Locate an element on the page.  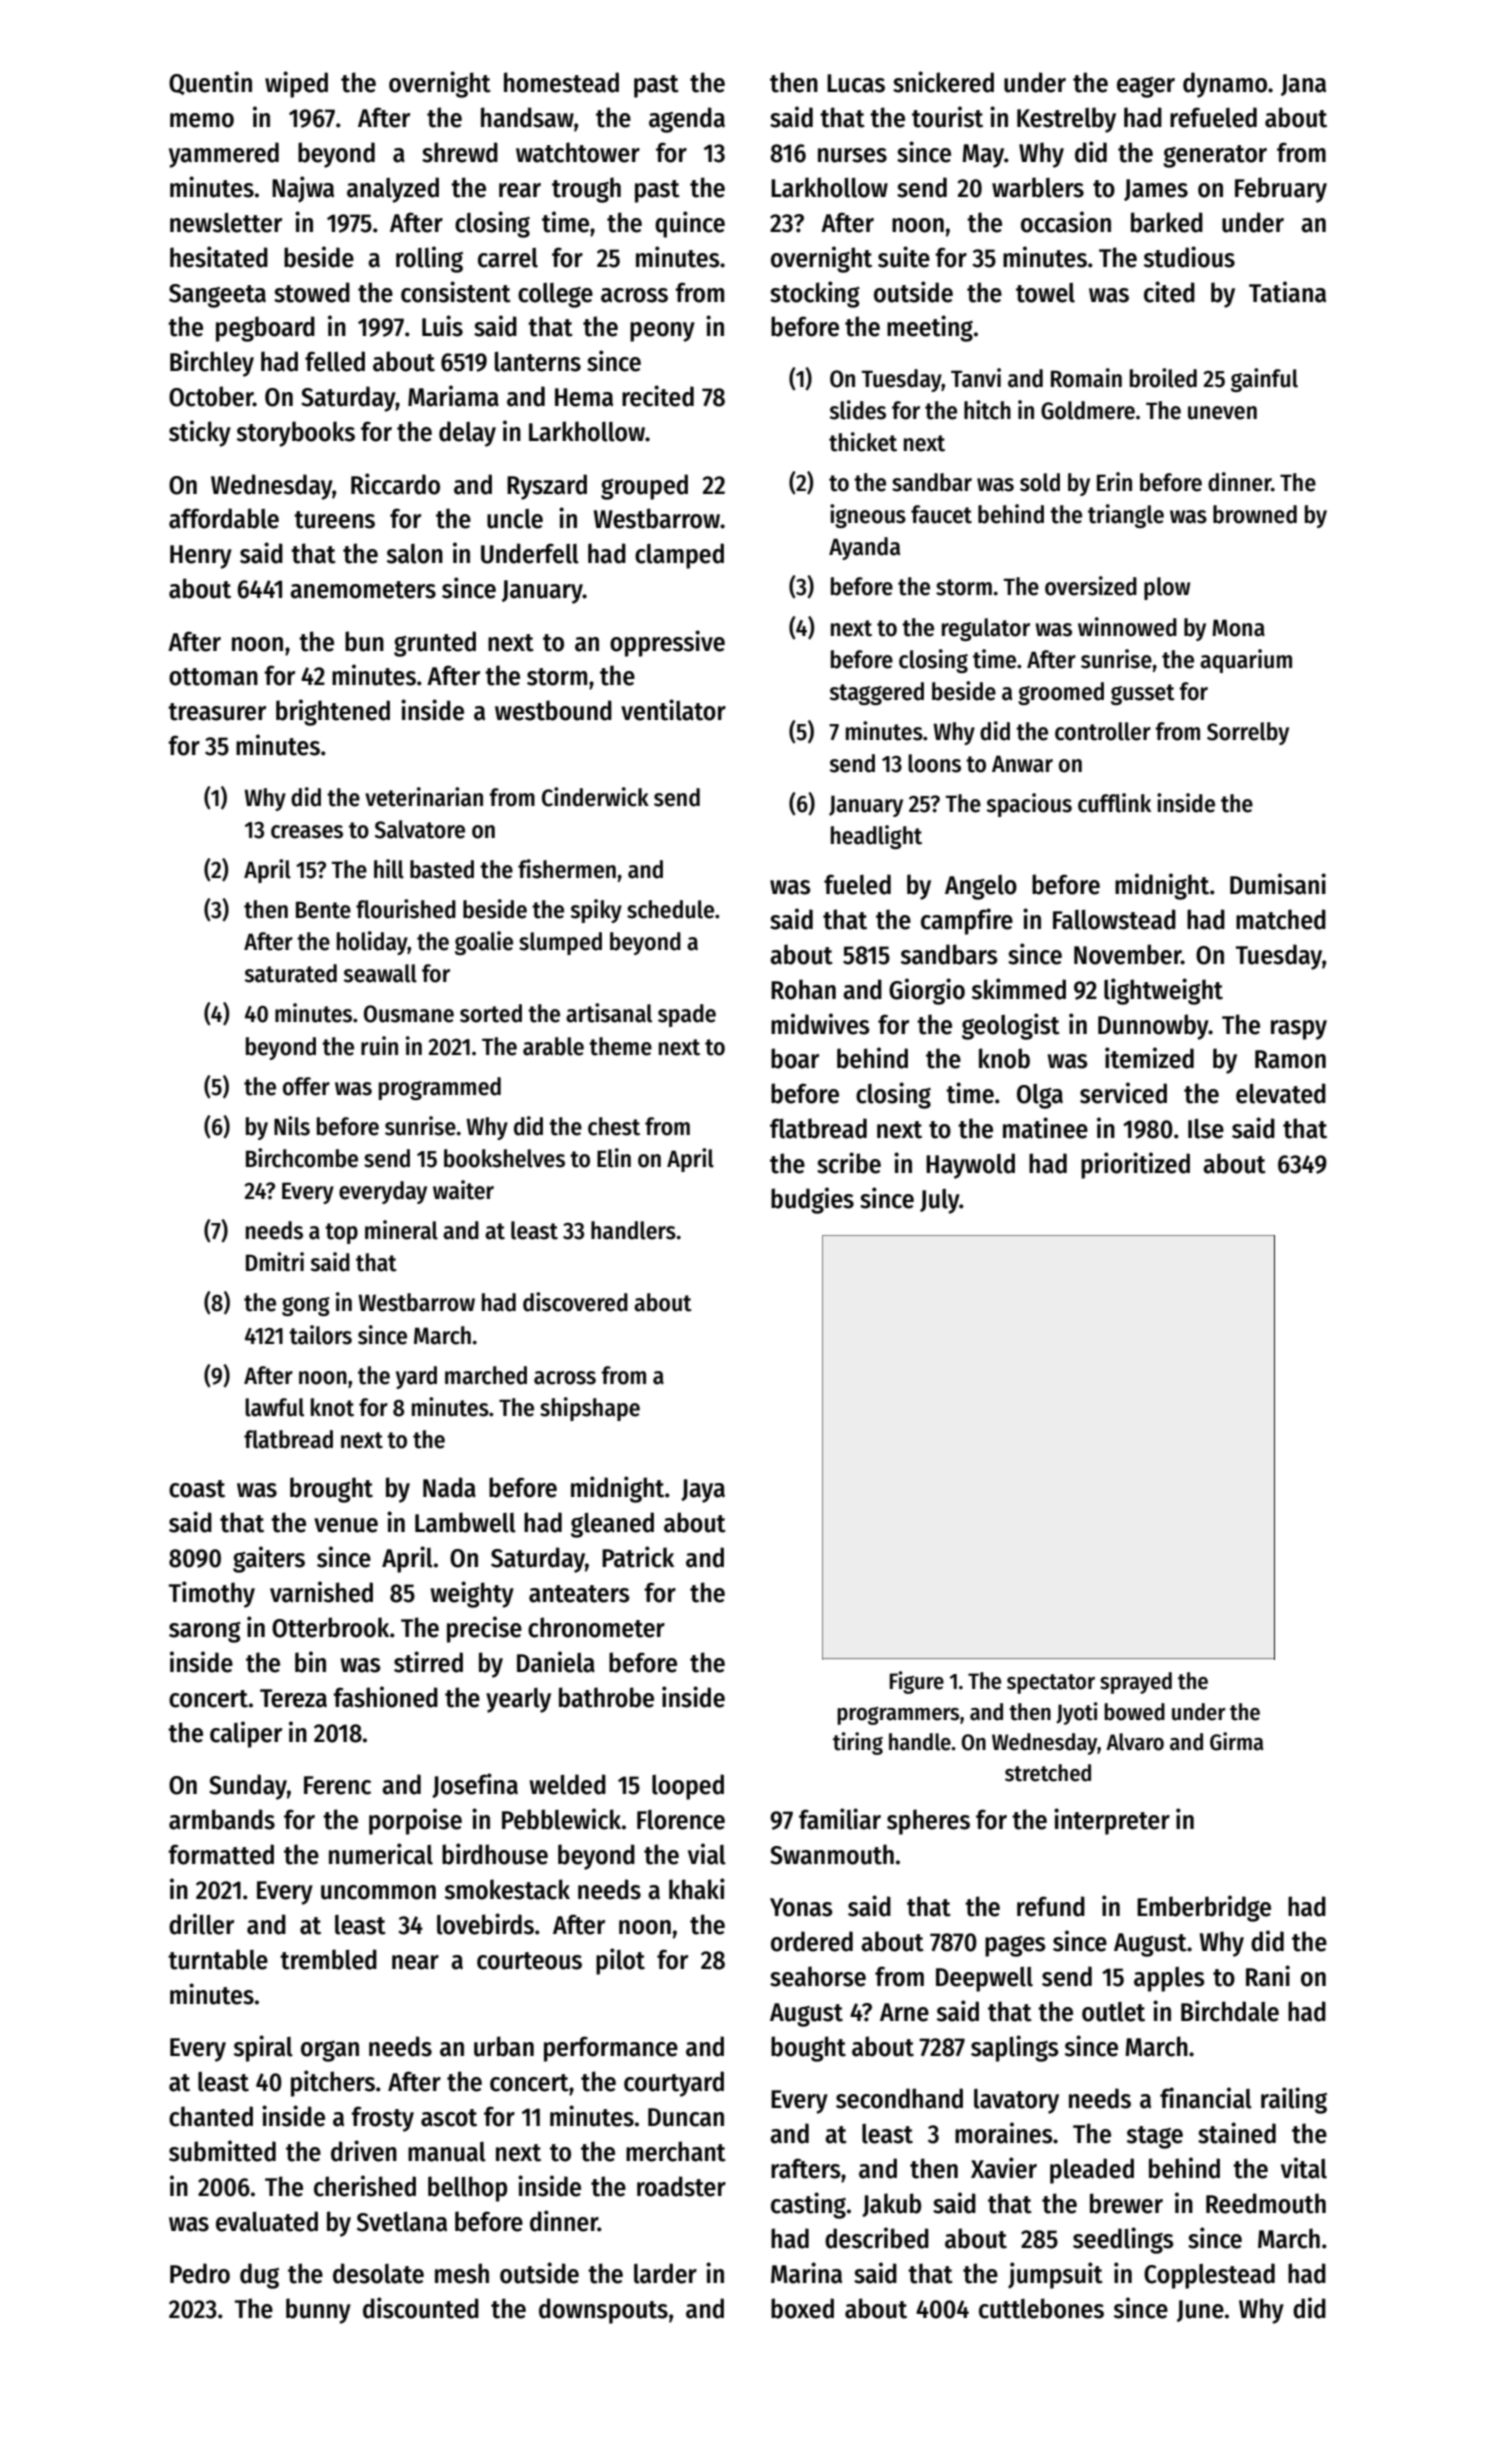
discounted is located at coordinates (421, 2308).
